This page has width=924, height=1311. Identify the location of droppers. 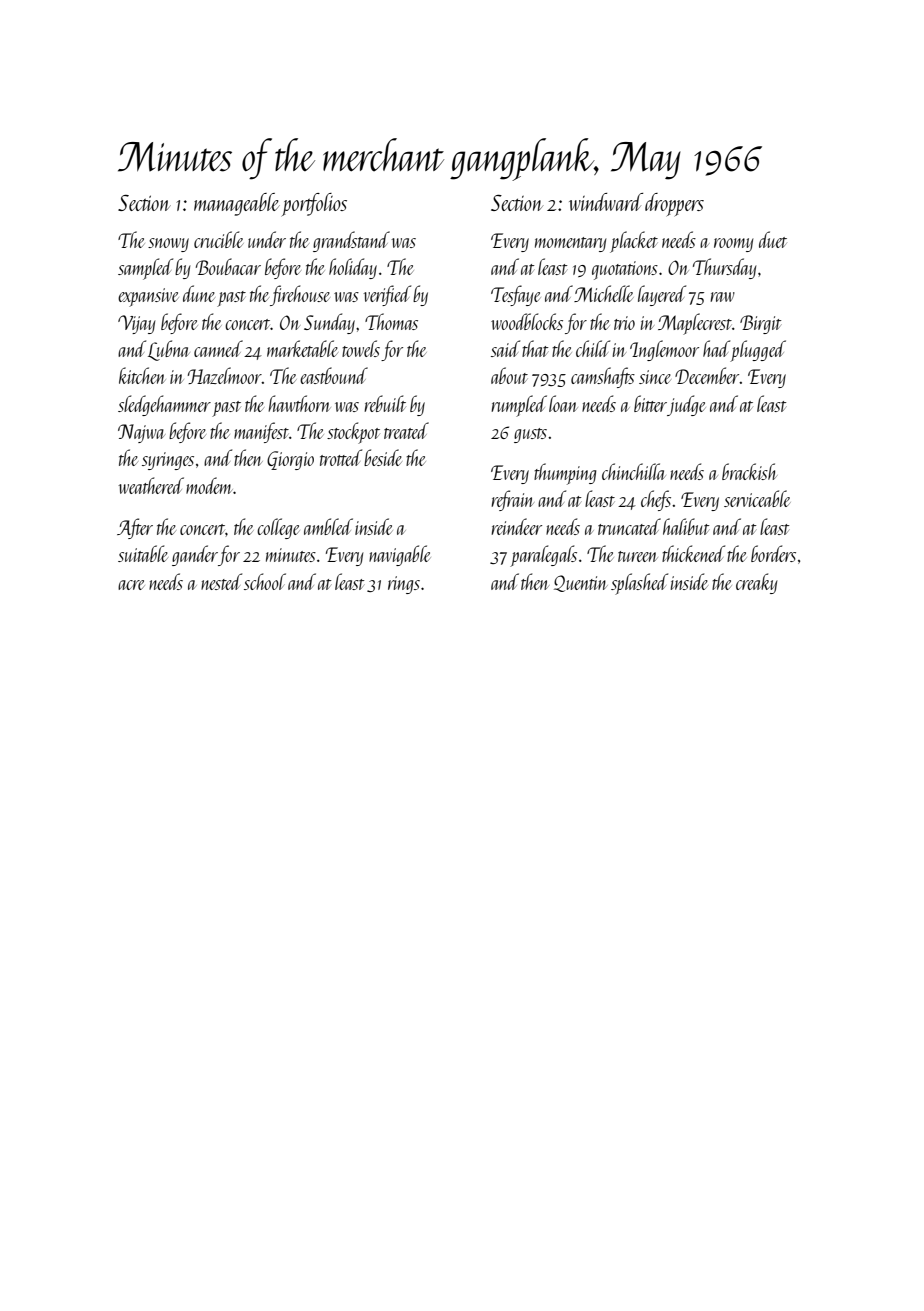
(674, 204).
